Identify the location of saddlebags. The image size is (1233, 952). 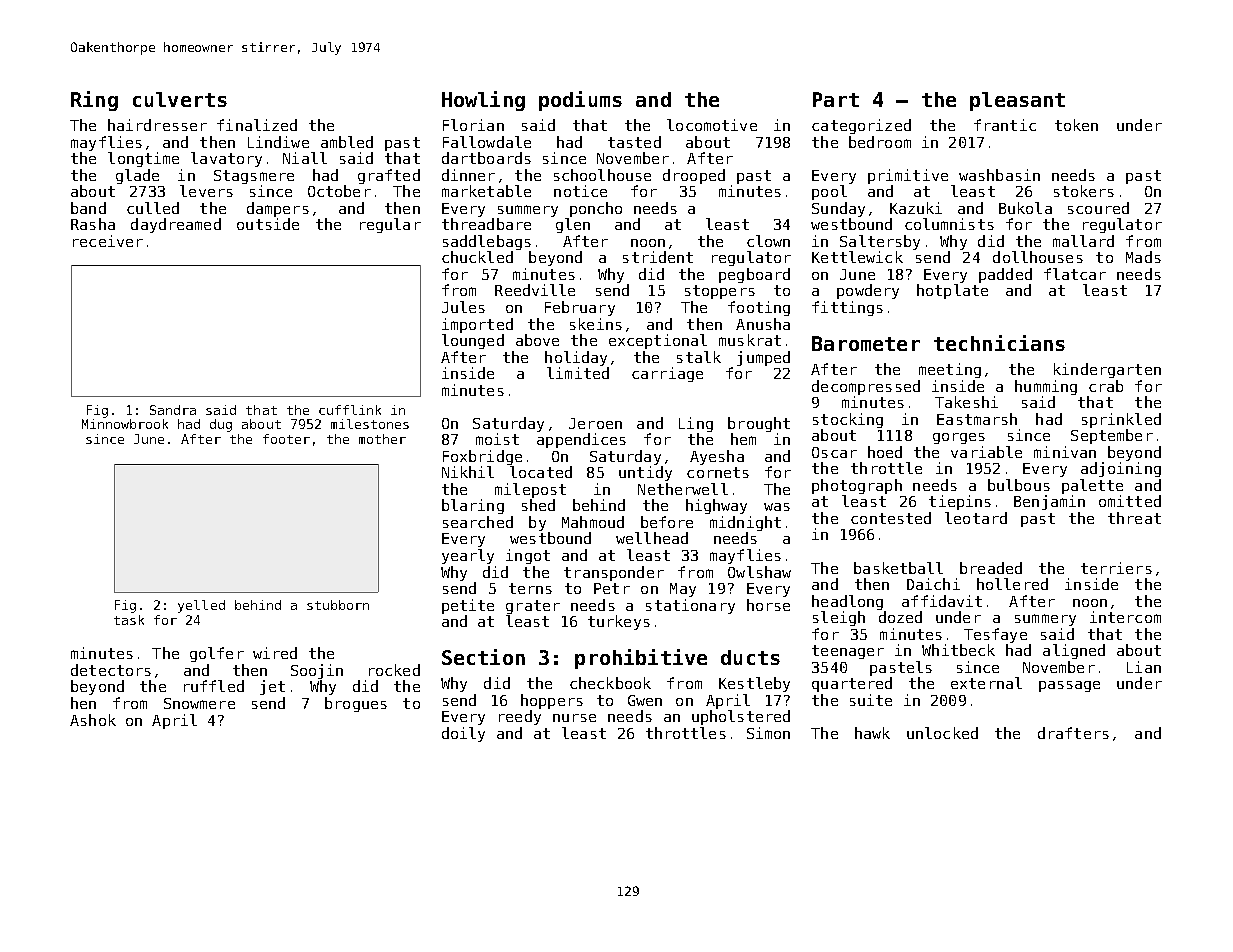
(487, 242).
